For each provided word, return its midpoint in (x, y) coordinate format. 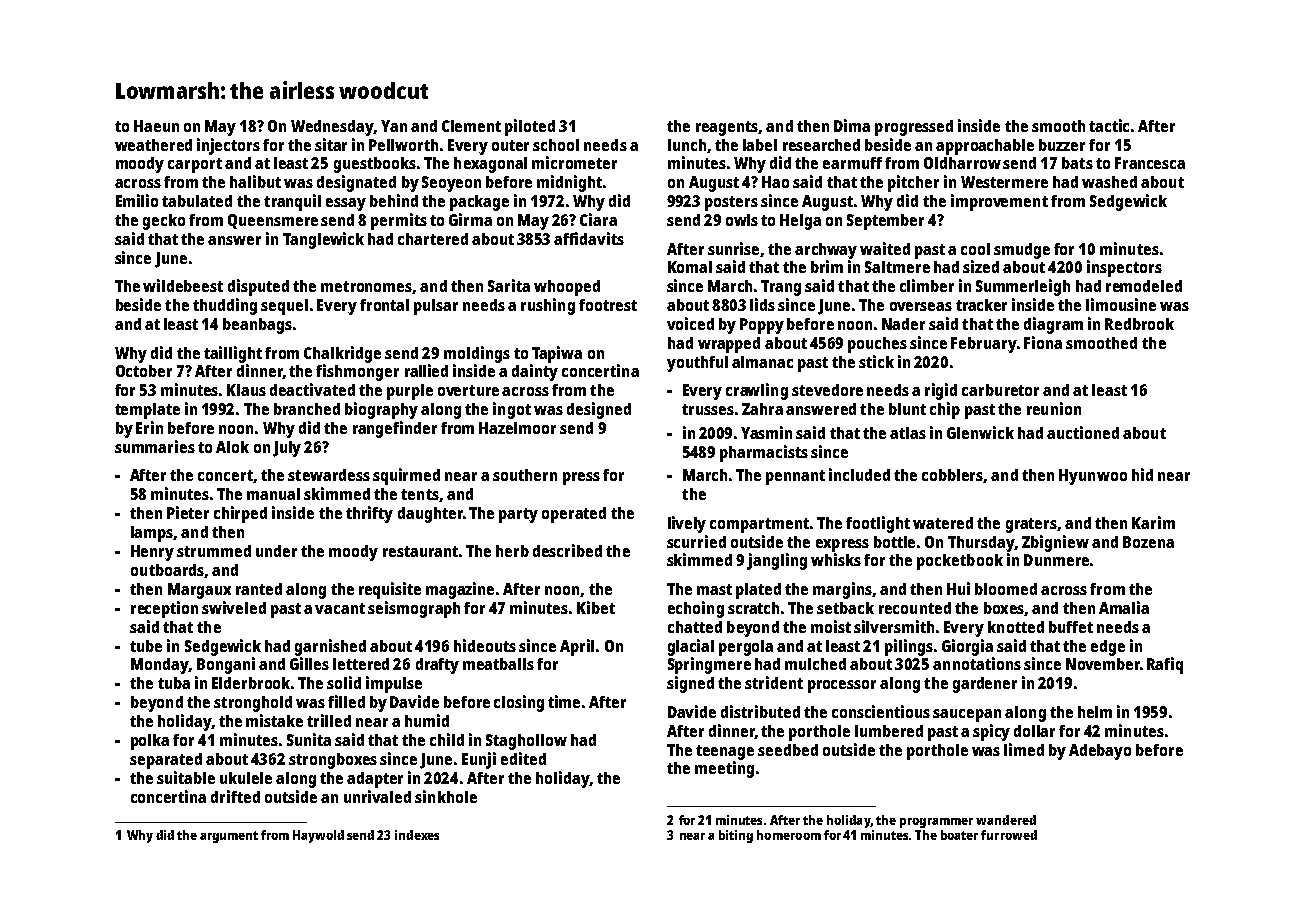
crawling (757, 391)
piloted (530, 127)
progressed (914, 128)
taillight (233, 354)
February (984, 345)
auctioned (1083, 432)
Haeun (156, 126)
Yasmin (766, 432)
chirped (240, 514)
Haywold (318, 836)
